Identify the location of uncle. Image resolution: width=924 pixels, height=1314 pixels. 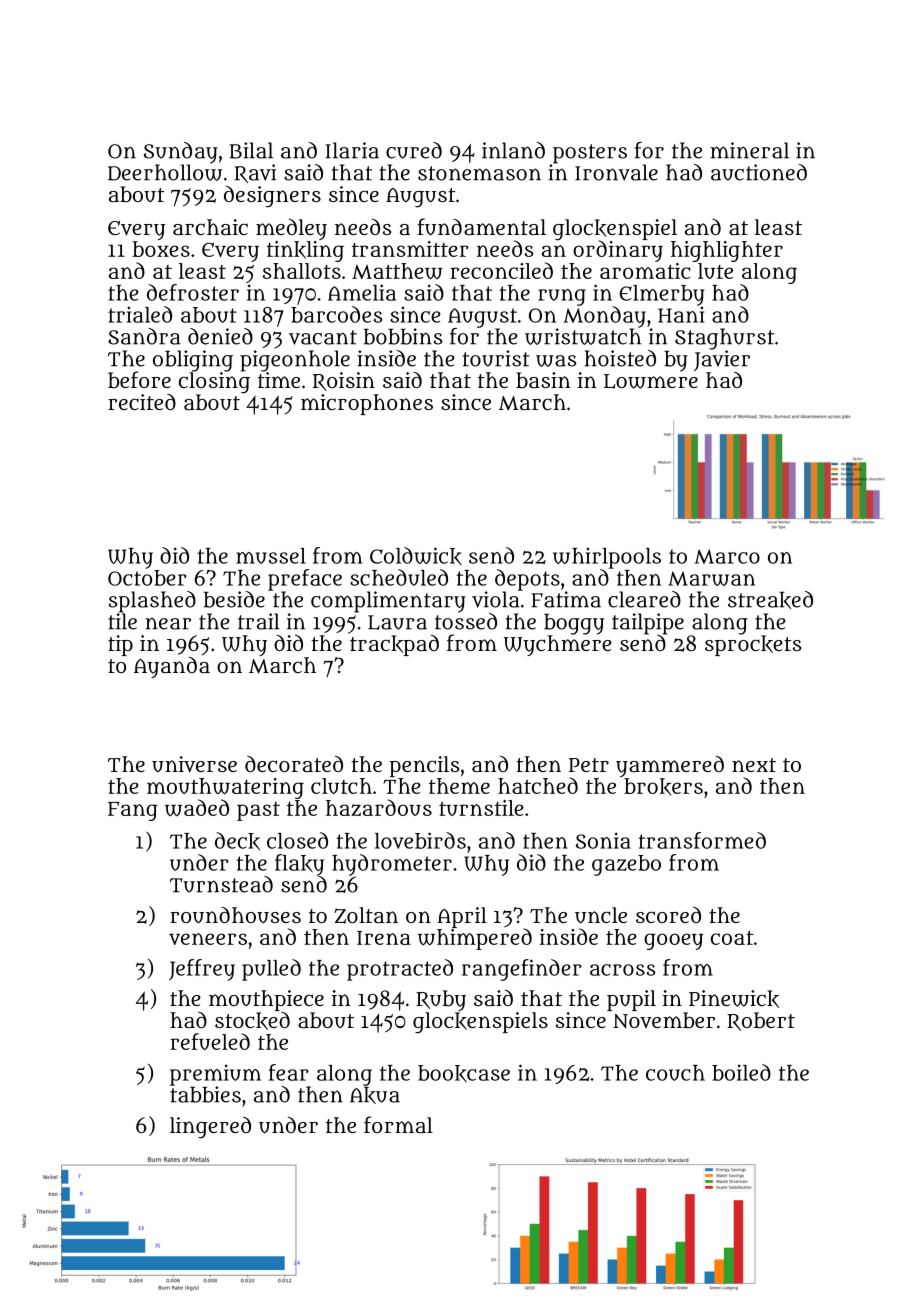
(601, 915).
